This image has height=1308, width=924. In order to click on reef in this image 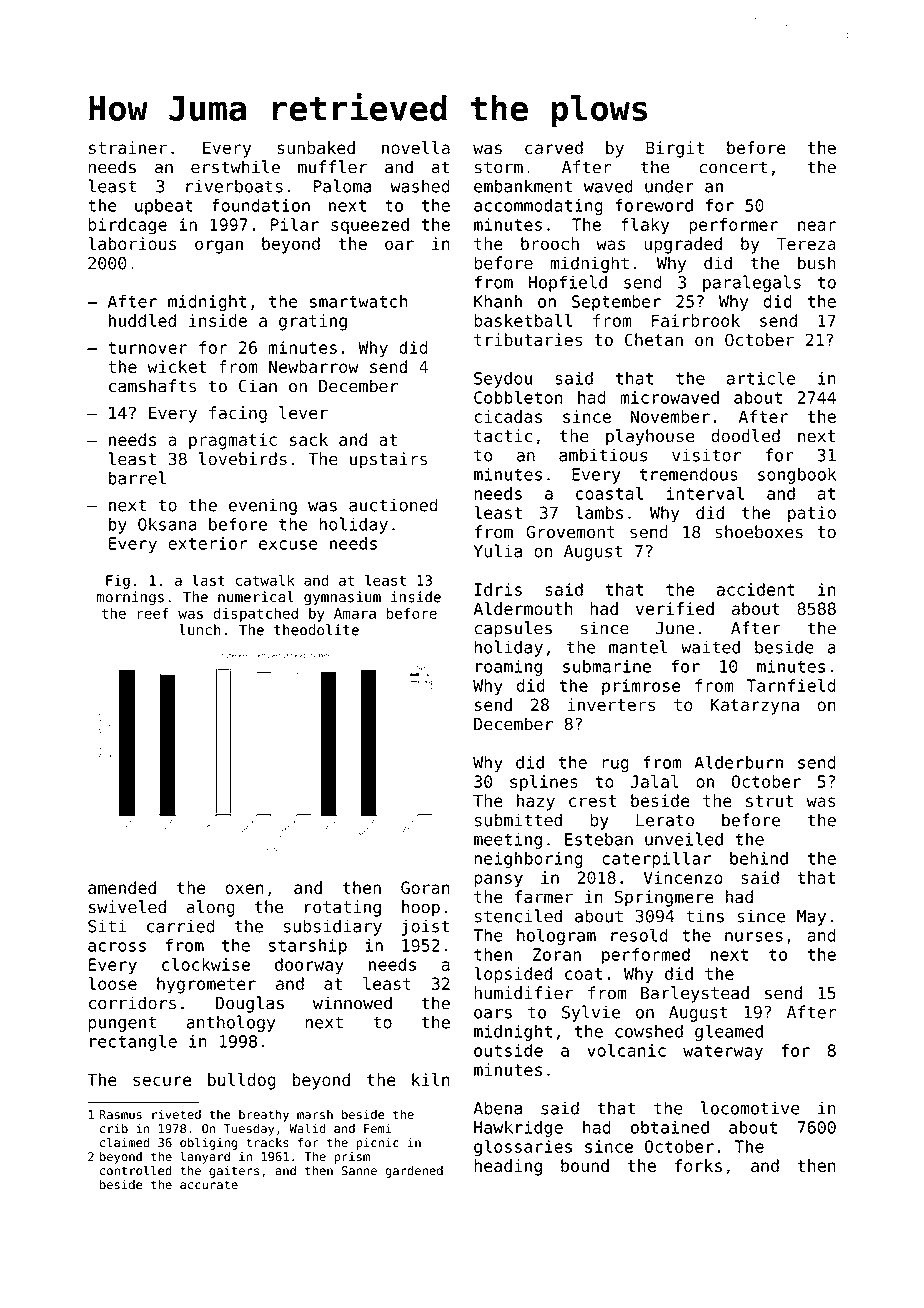, I will do `click(153, 613)`.
